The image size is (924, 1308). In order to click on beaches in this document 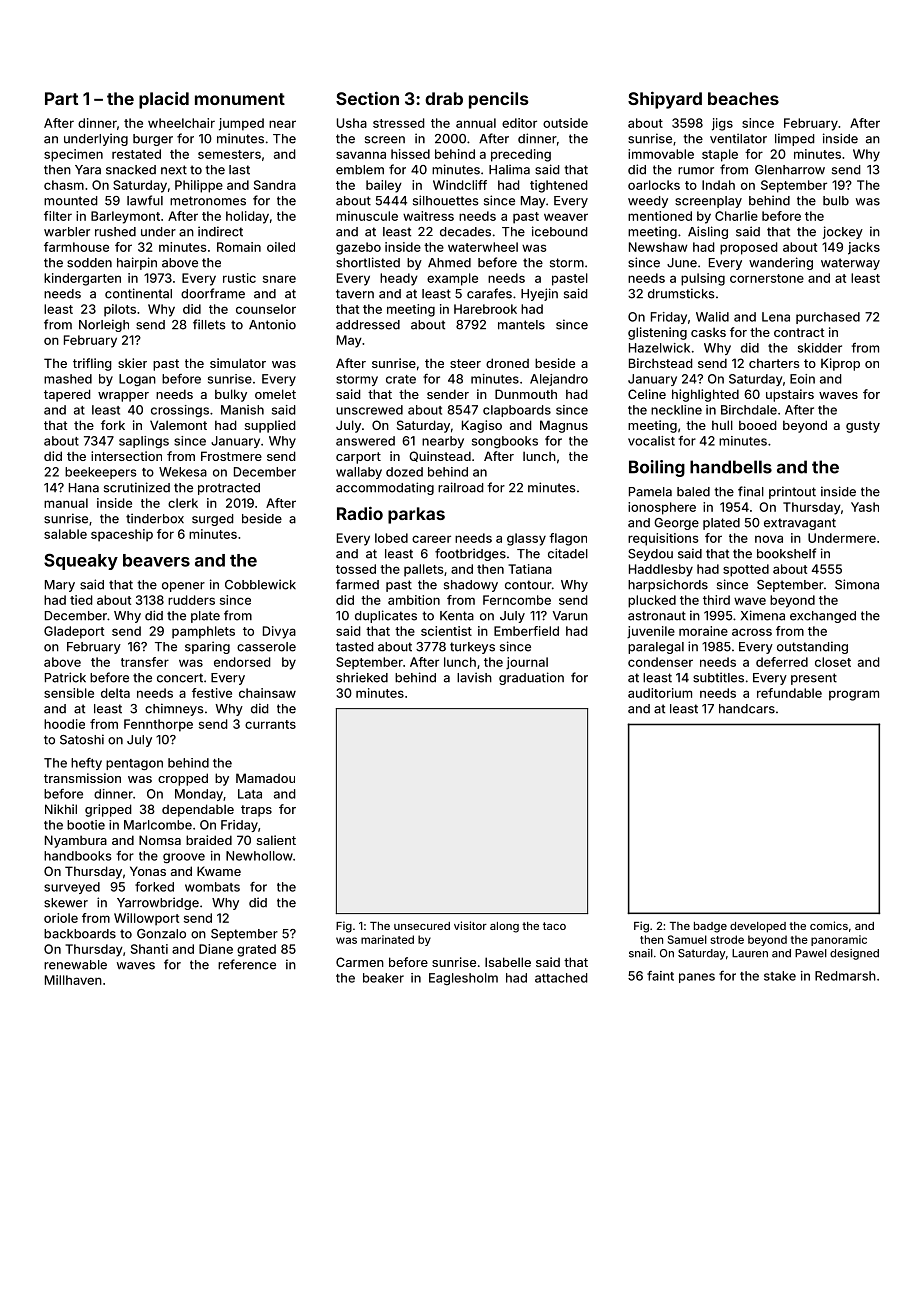, I will do `click(743, 98)`.
